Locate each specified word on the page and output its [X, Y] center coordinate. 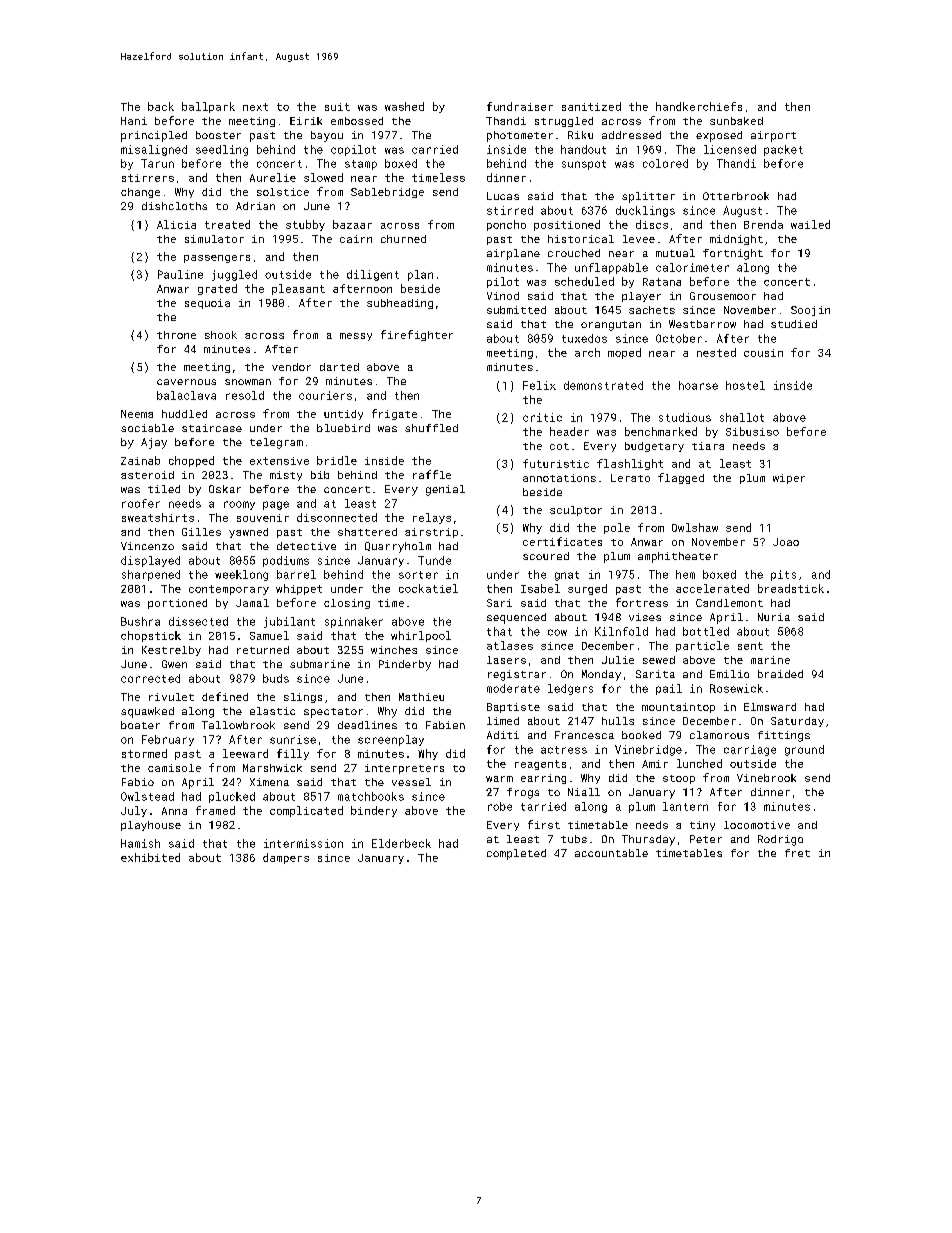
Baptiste [513, 708]
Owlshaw [695, 527]
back [161, 106]
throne [176, 335]
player [641, 297]
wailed [810, 224]
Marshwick [272, 768]
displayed [150, 561]
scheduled [584, 281]
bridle [337, 460]
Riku [580, 135]
